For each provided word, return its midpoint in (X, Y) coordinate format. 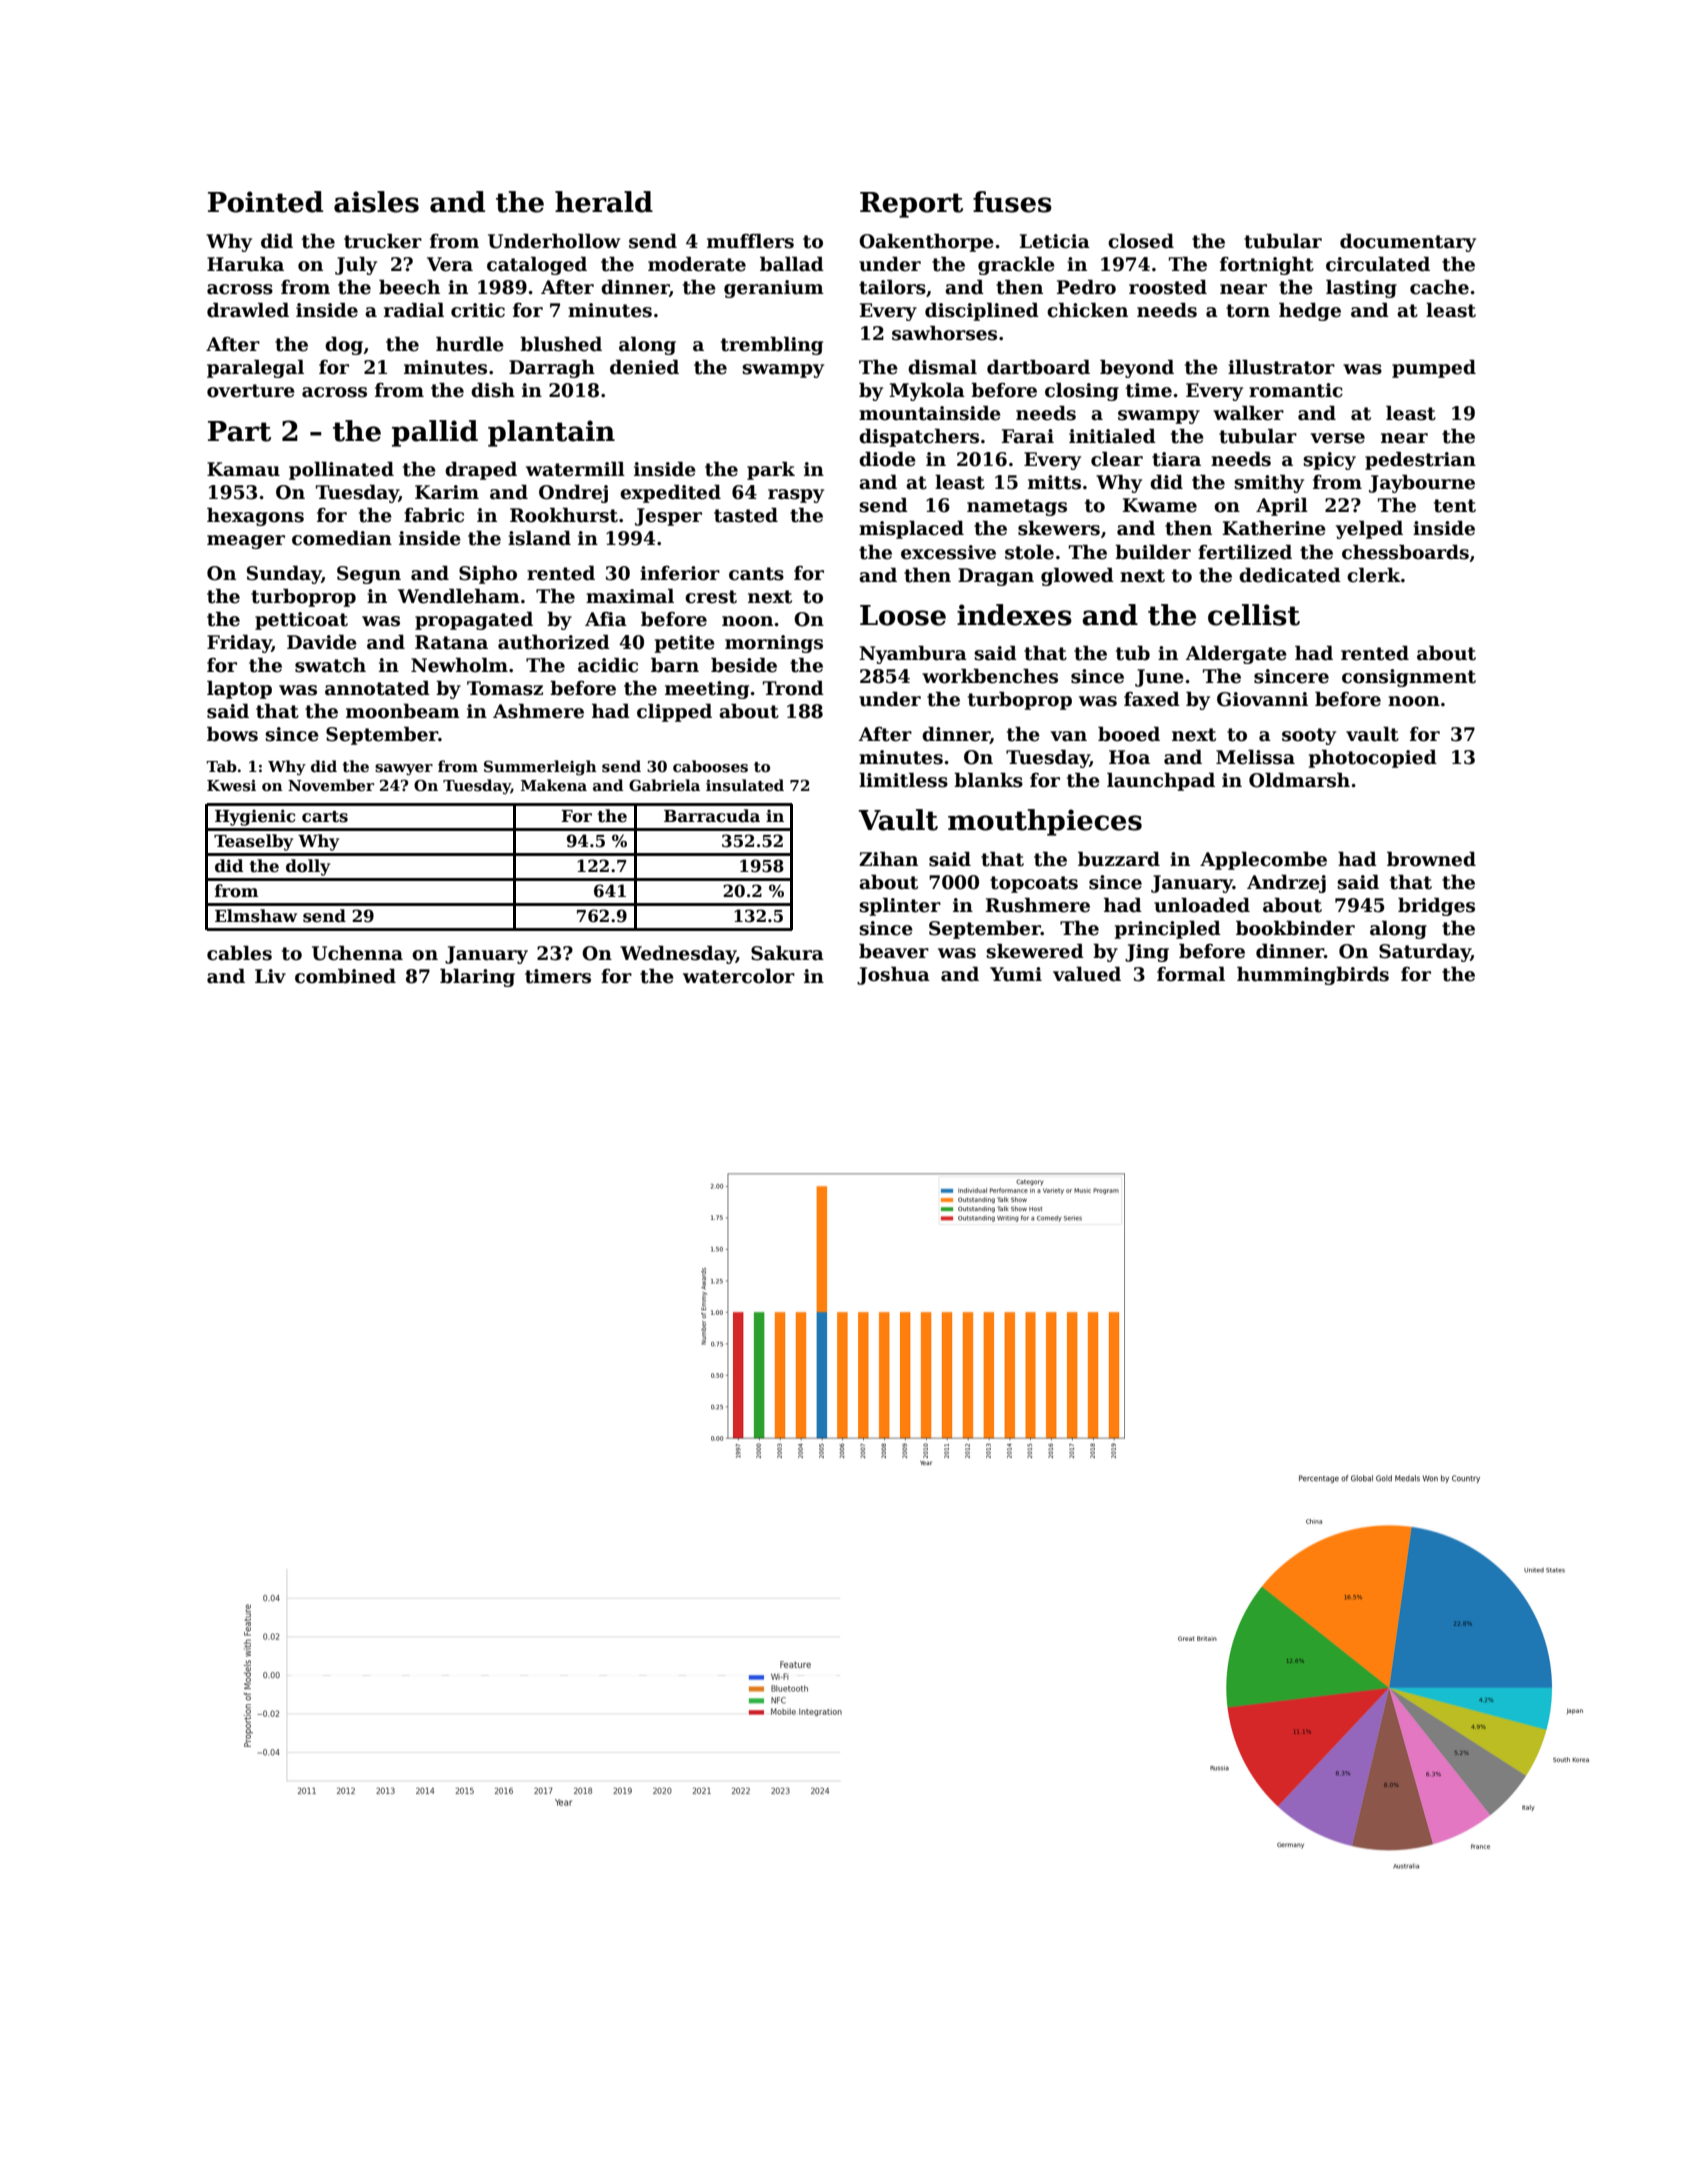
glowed (1077, 576)
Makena (554, 785)
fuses (1012, 202)
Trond (793, 688)
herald (604, 202)
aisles (376, 202)
